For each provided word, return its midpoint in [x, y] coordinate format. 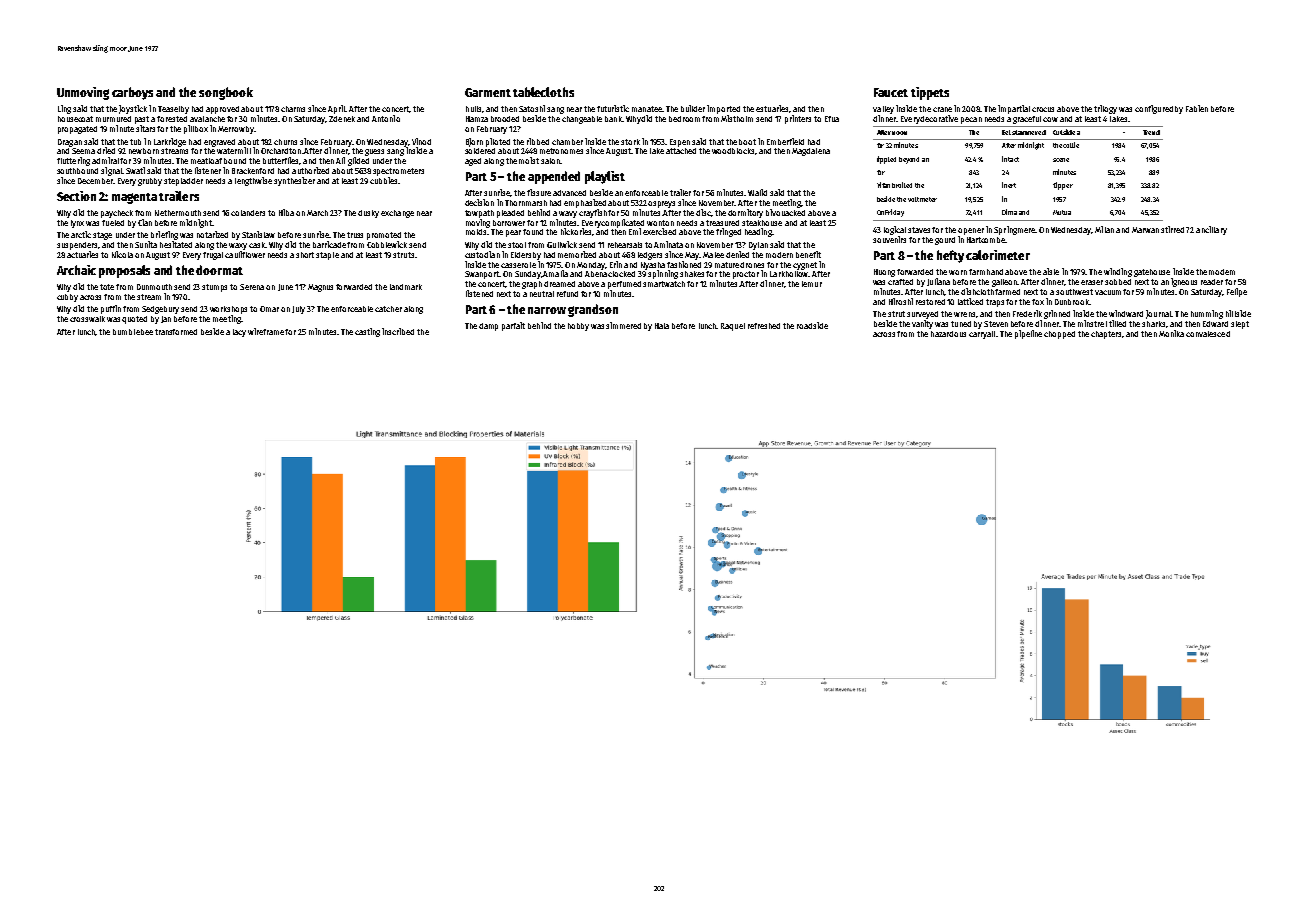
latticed [970, 301]
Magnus [320, 288]
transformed [176, 332]
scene [1061, 160]
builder [694, 108]
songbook [226, 93]
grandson [593, 310]
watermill [234, 150]
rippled [886, 160]
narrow [547, 310]
